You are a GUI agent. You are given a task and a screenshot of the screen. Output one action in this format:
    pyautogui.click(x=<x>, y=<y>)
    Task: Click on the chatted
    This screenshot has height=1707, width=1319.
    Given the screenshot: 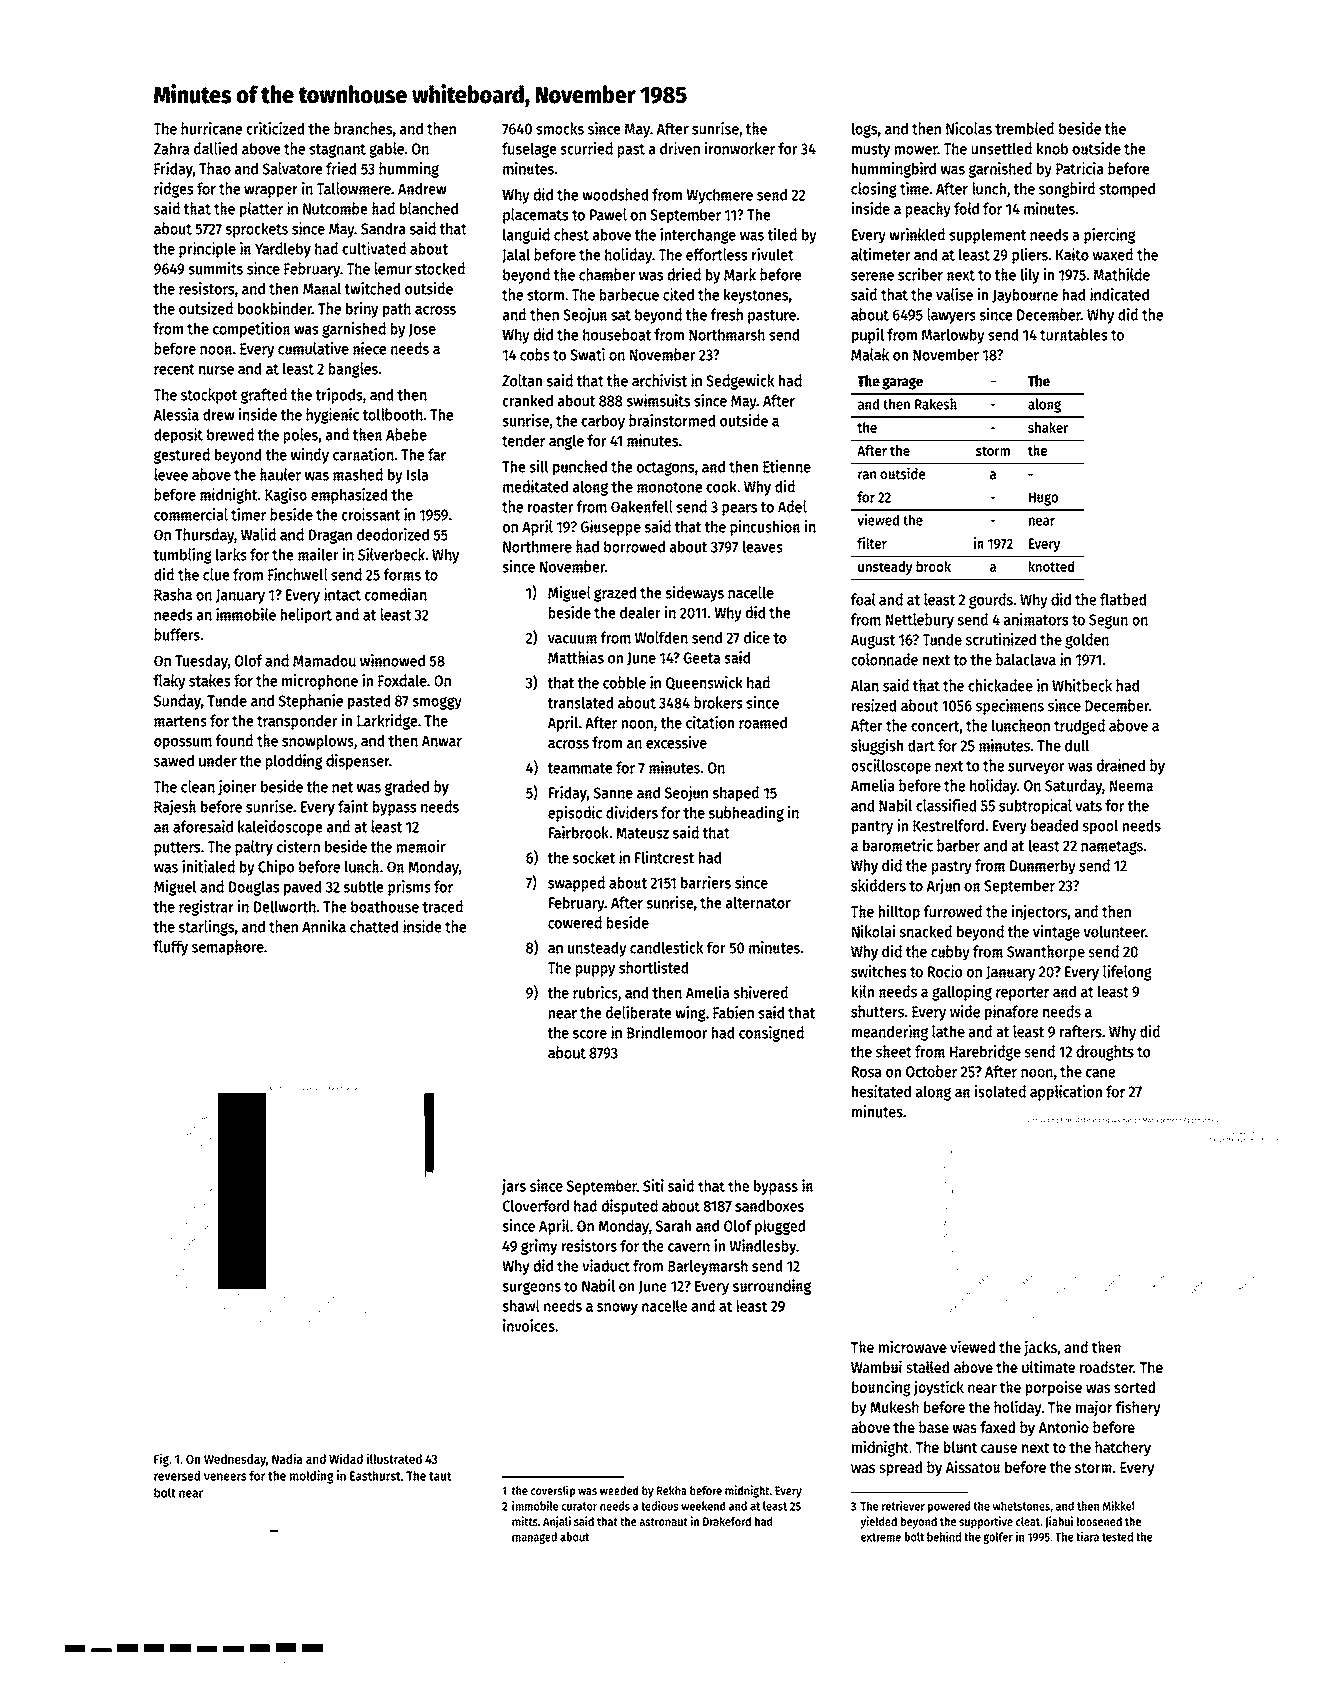 What is the action you would take?
    pyautogui.click(x=374, y=926)
